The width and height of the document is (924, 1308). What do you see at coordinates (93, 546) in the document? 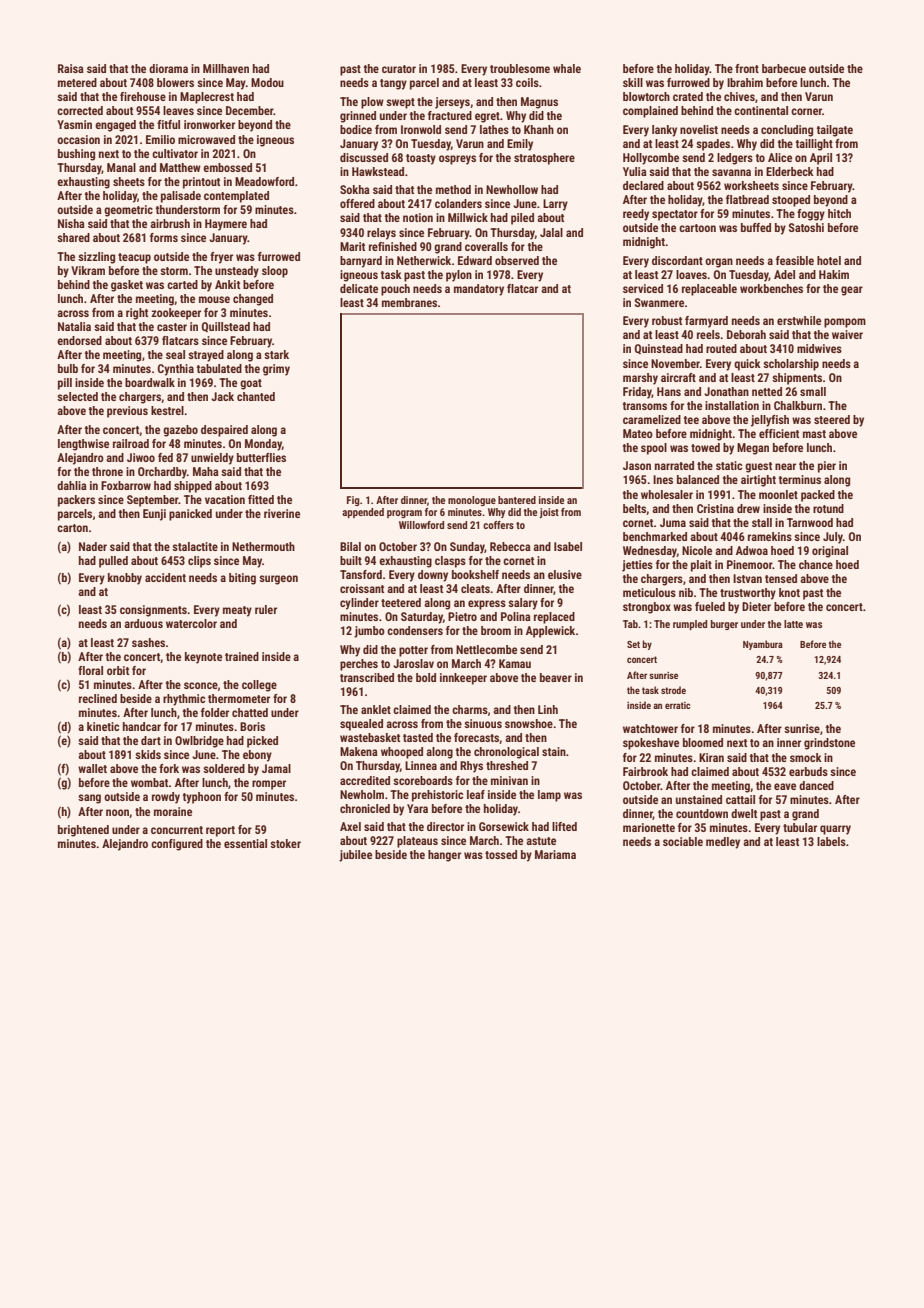
I see `Nader` at bounding box center [93, 546].
